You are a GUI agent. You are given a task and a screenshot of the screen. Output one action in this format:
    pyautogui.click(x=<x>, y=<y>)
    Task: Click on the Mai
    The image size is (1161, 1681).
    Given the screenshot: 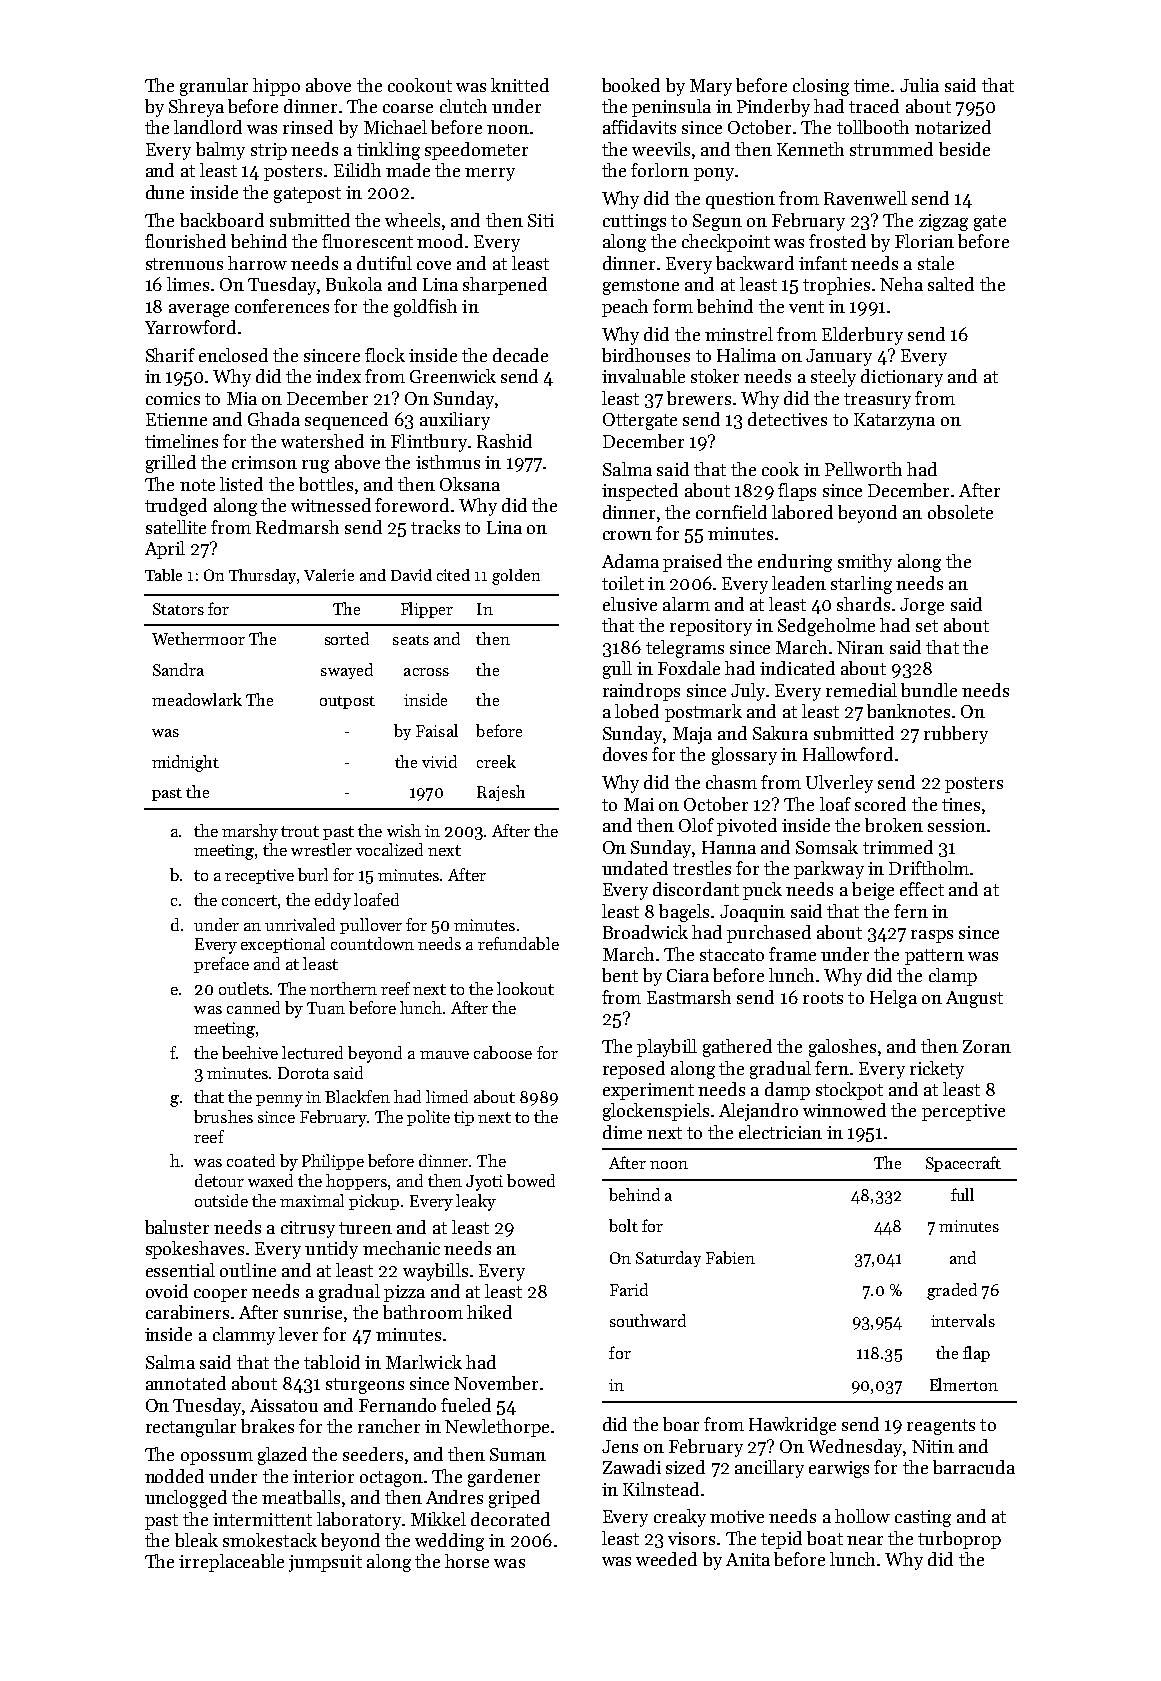 What is the action you would take?
    pyautogui.click(x=639, y=804)
